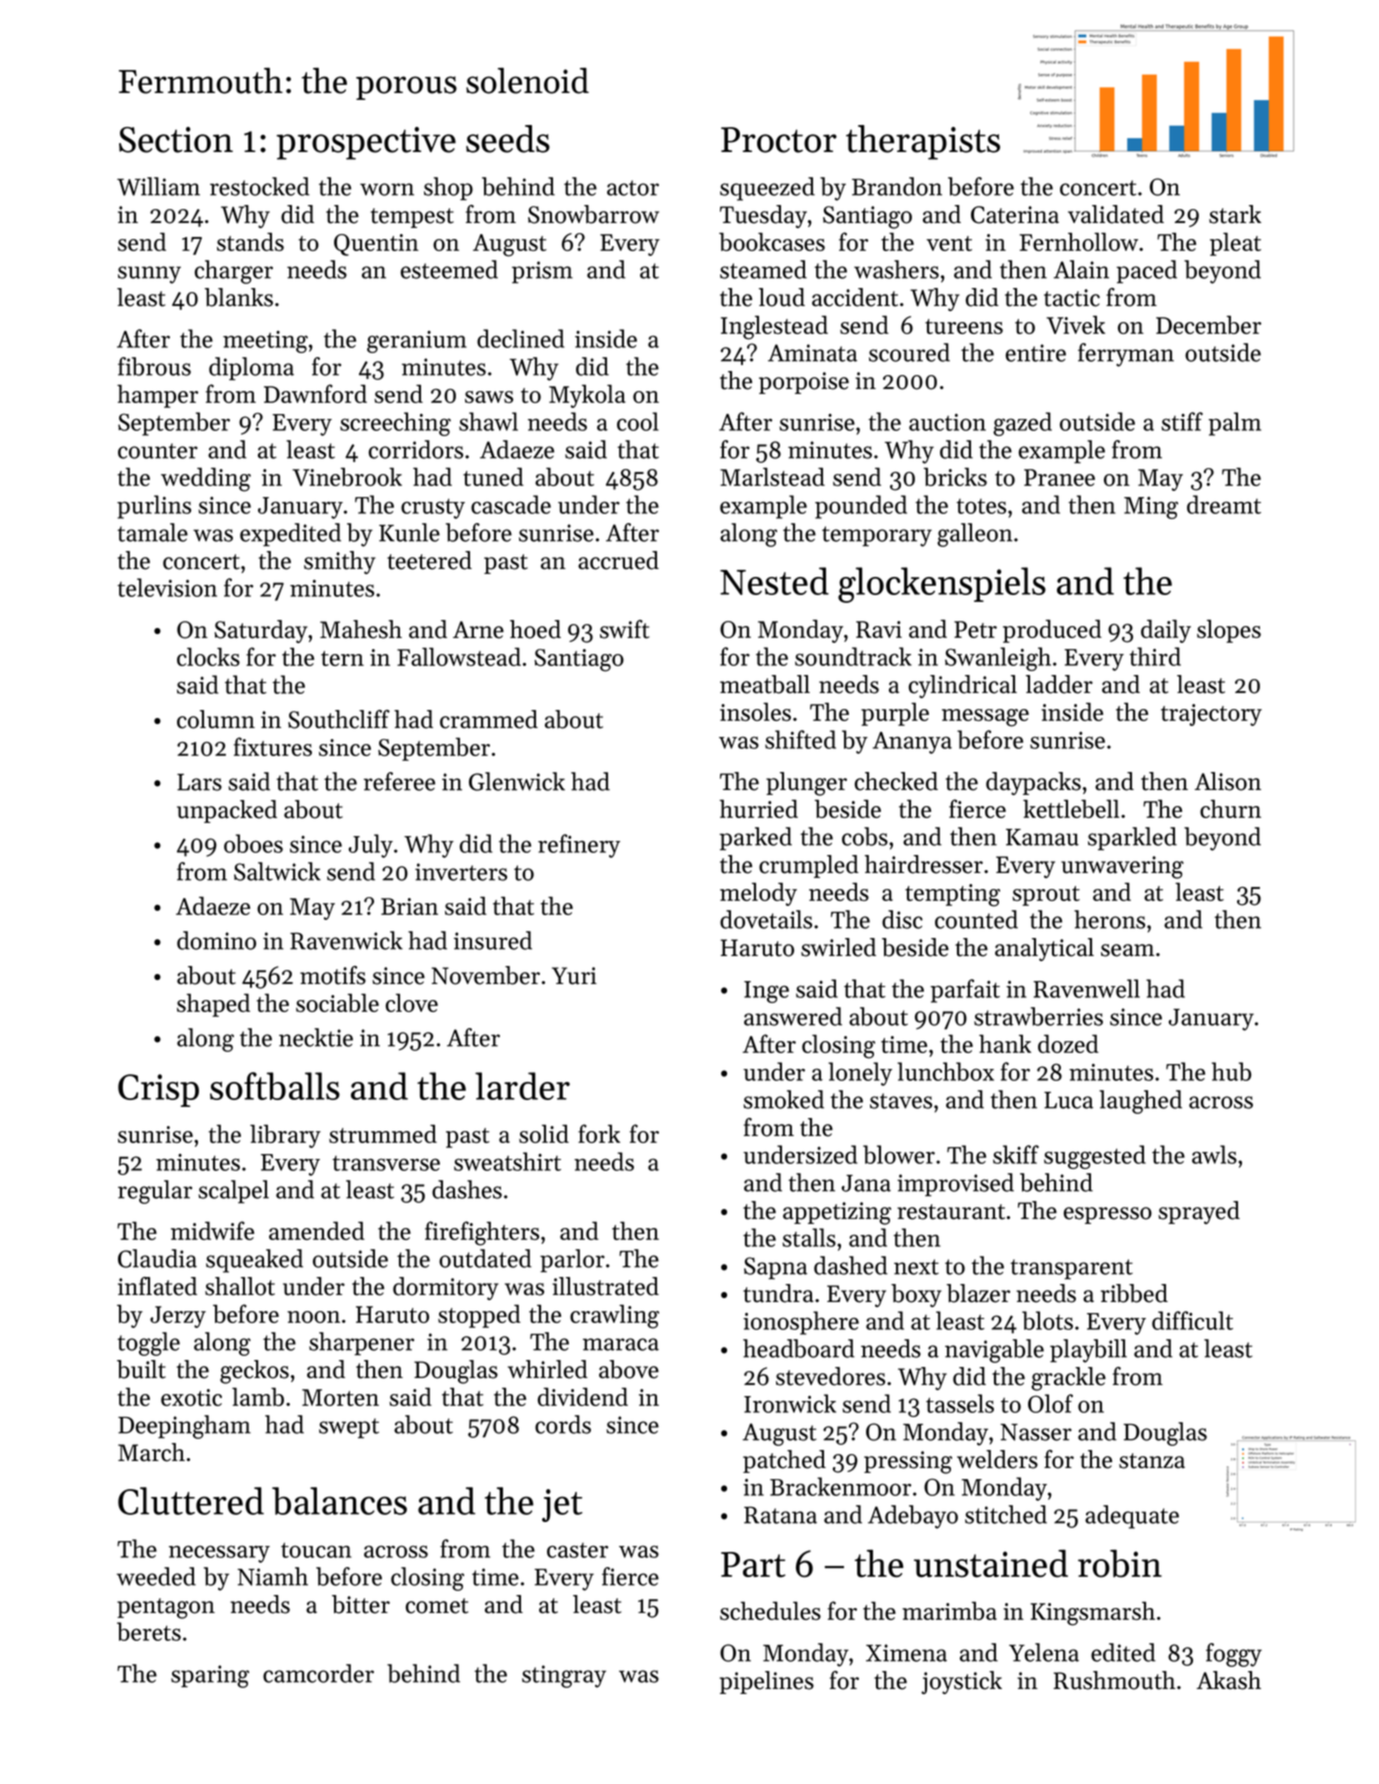 Image resolution: width=1379 pixels, height=1784 pixels. What do you see at coordinates (273, 746) in the screenshot?
I see `fixtures` at bounding box center [273, 746].
